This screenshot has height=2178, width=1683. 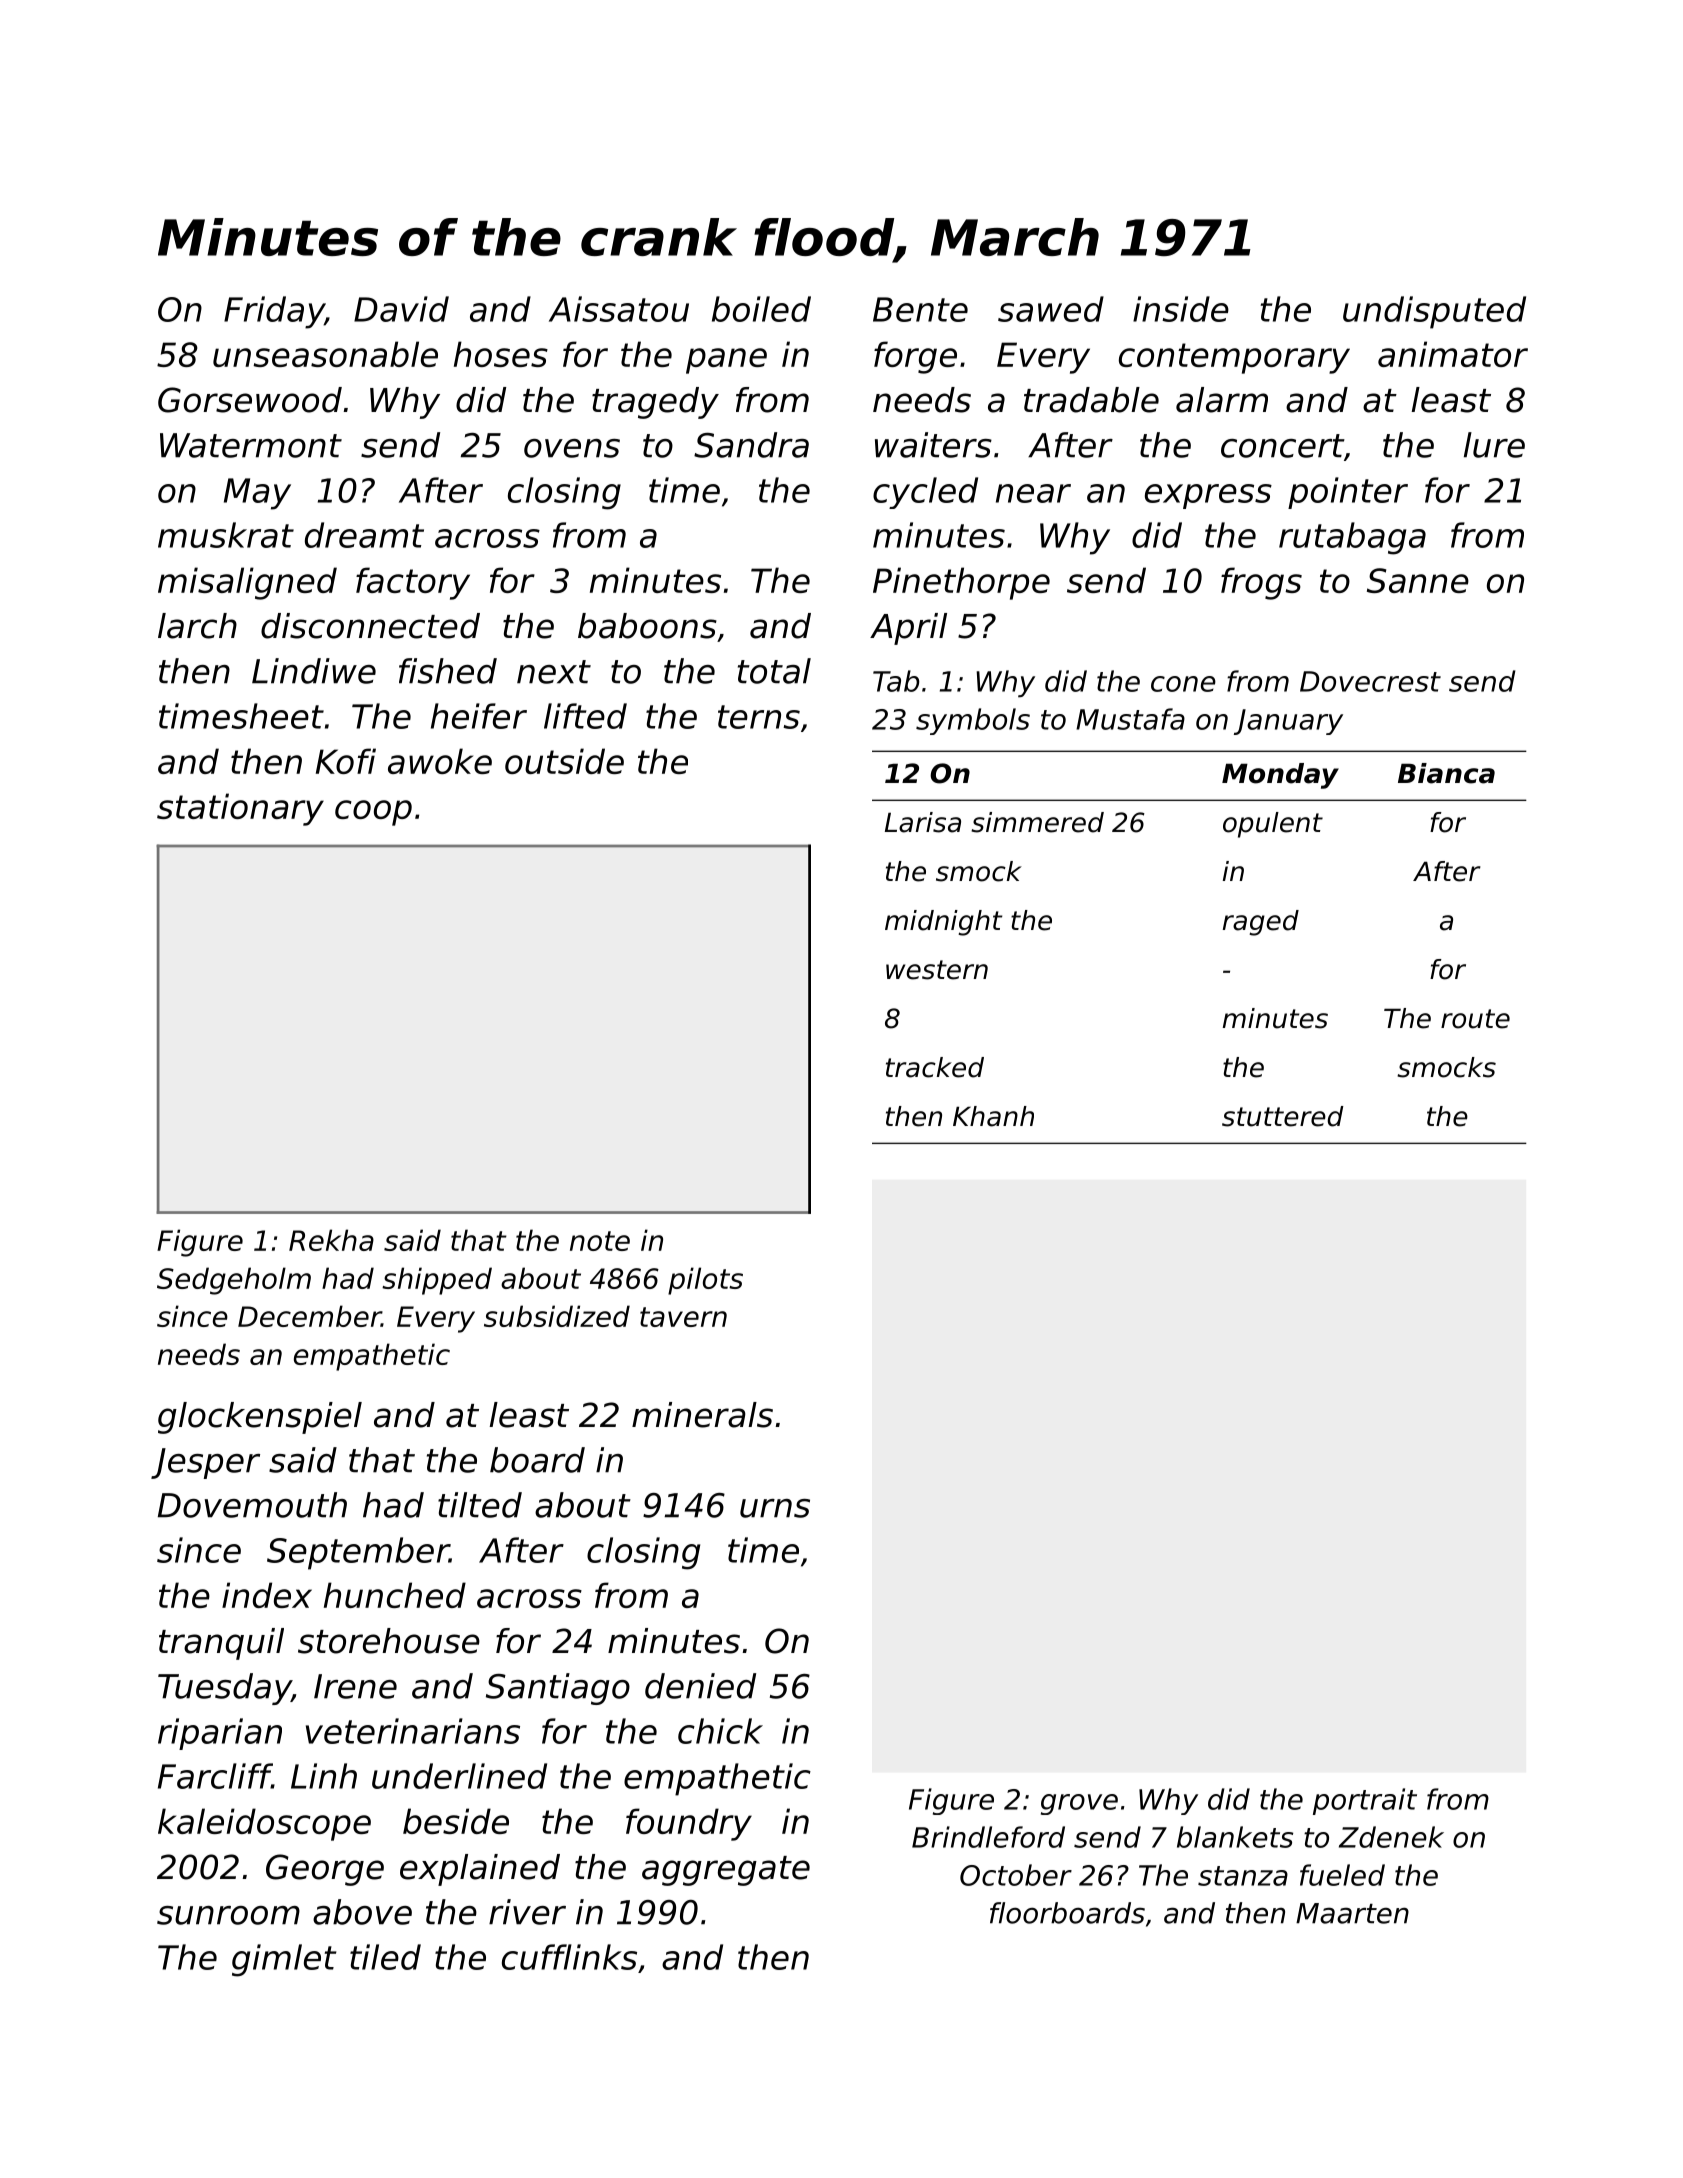 What do you see at coordinates (700, 1686) in the screenshot?
I see `denied` at bounding box center [700, 1686].
